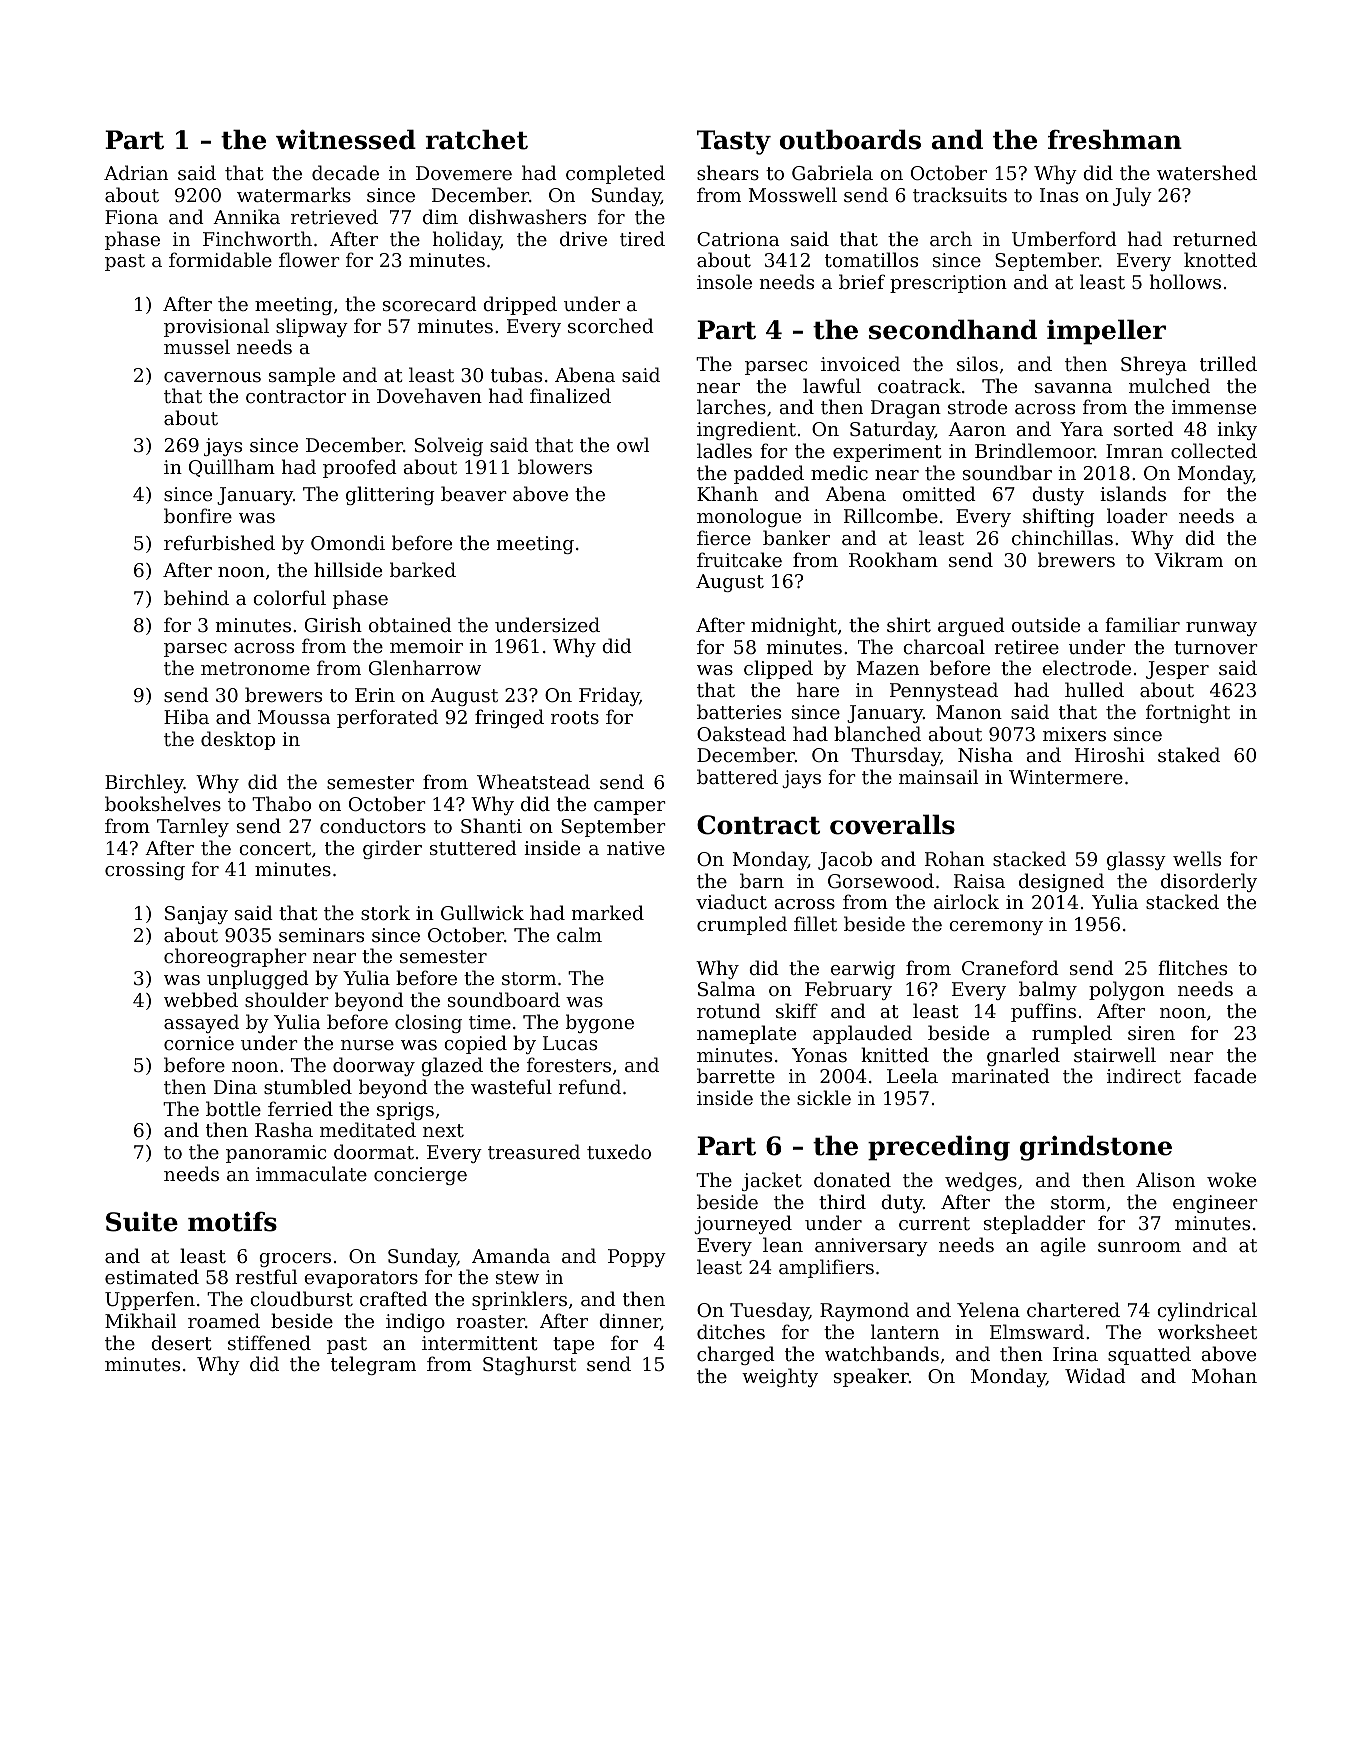 This document has width=1362, height=1762. What do you see at coordinates (289, 597) in the document?
I see `colorful` at bounding box center [289, 597].
